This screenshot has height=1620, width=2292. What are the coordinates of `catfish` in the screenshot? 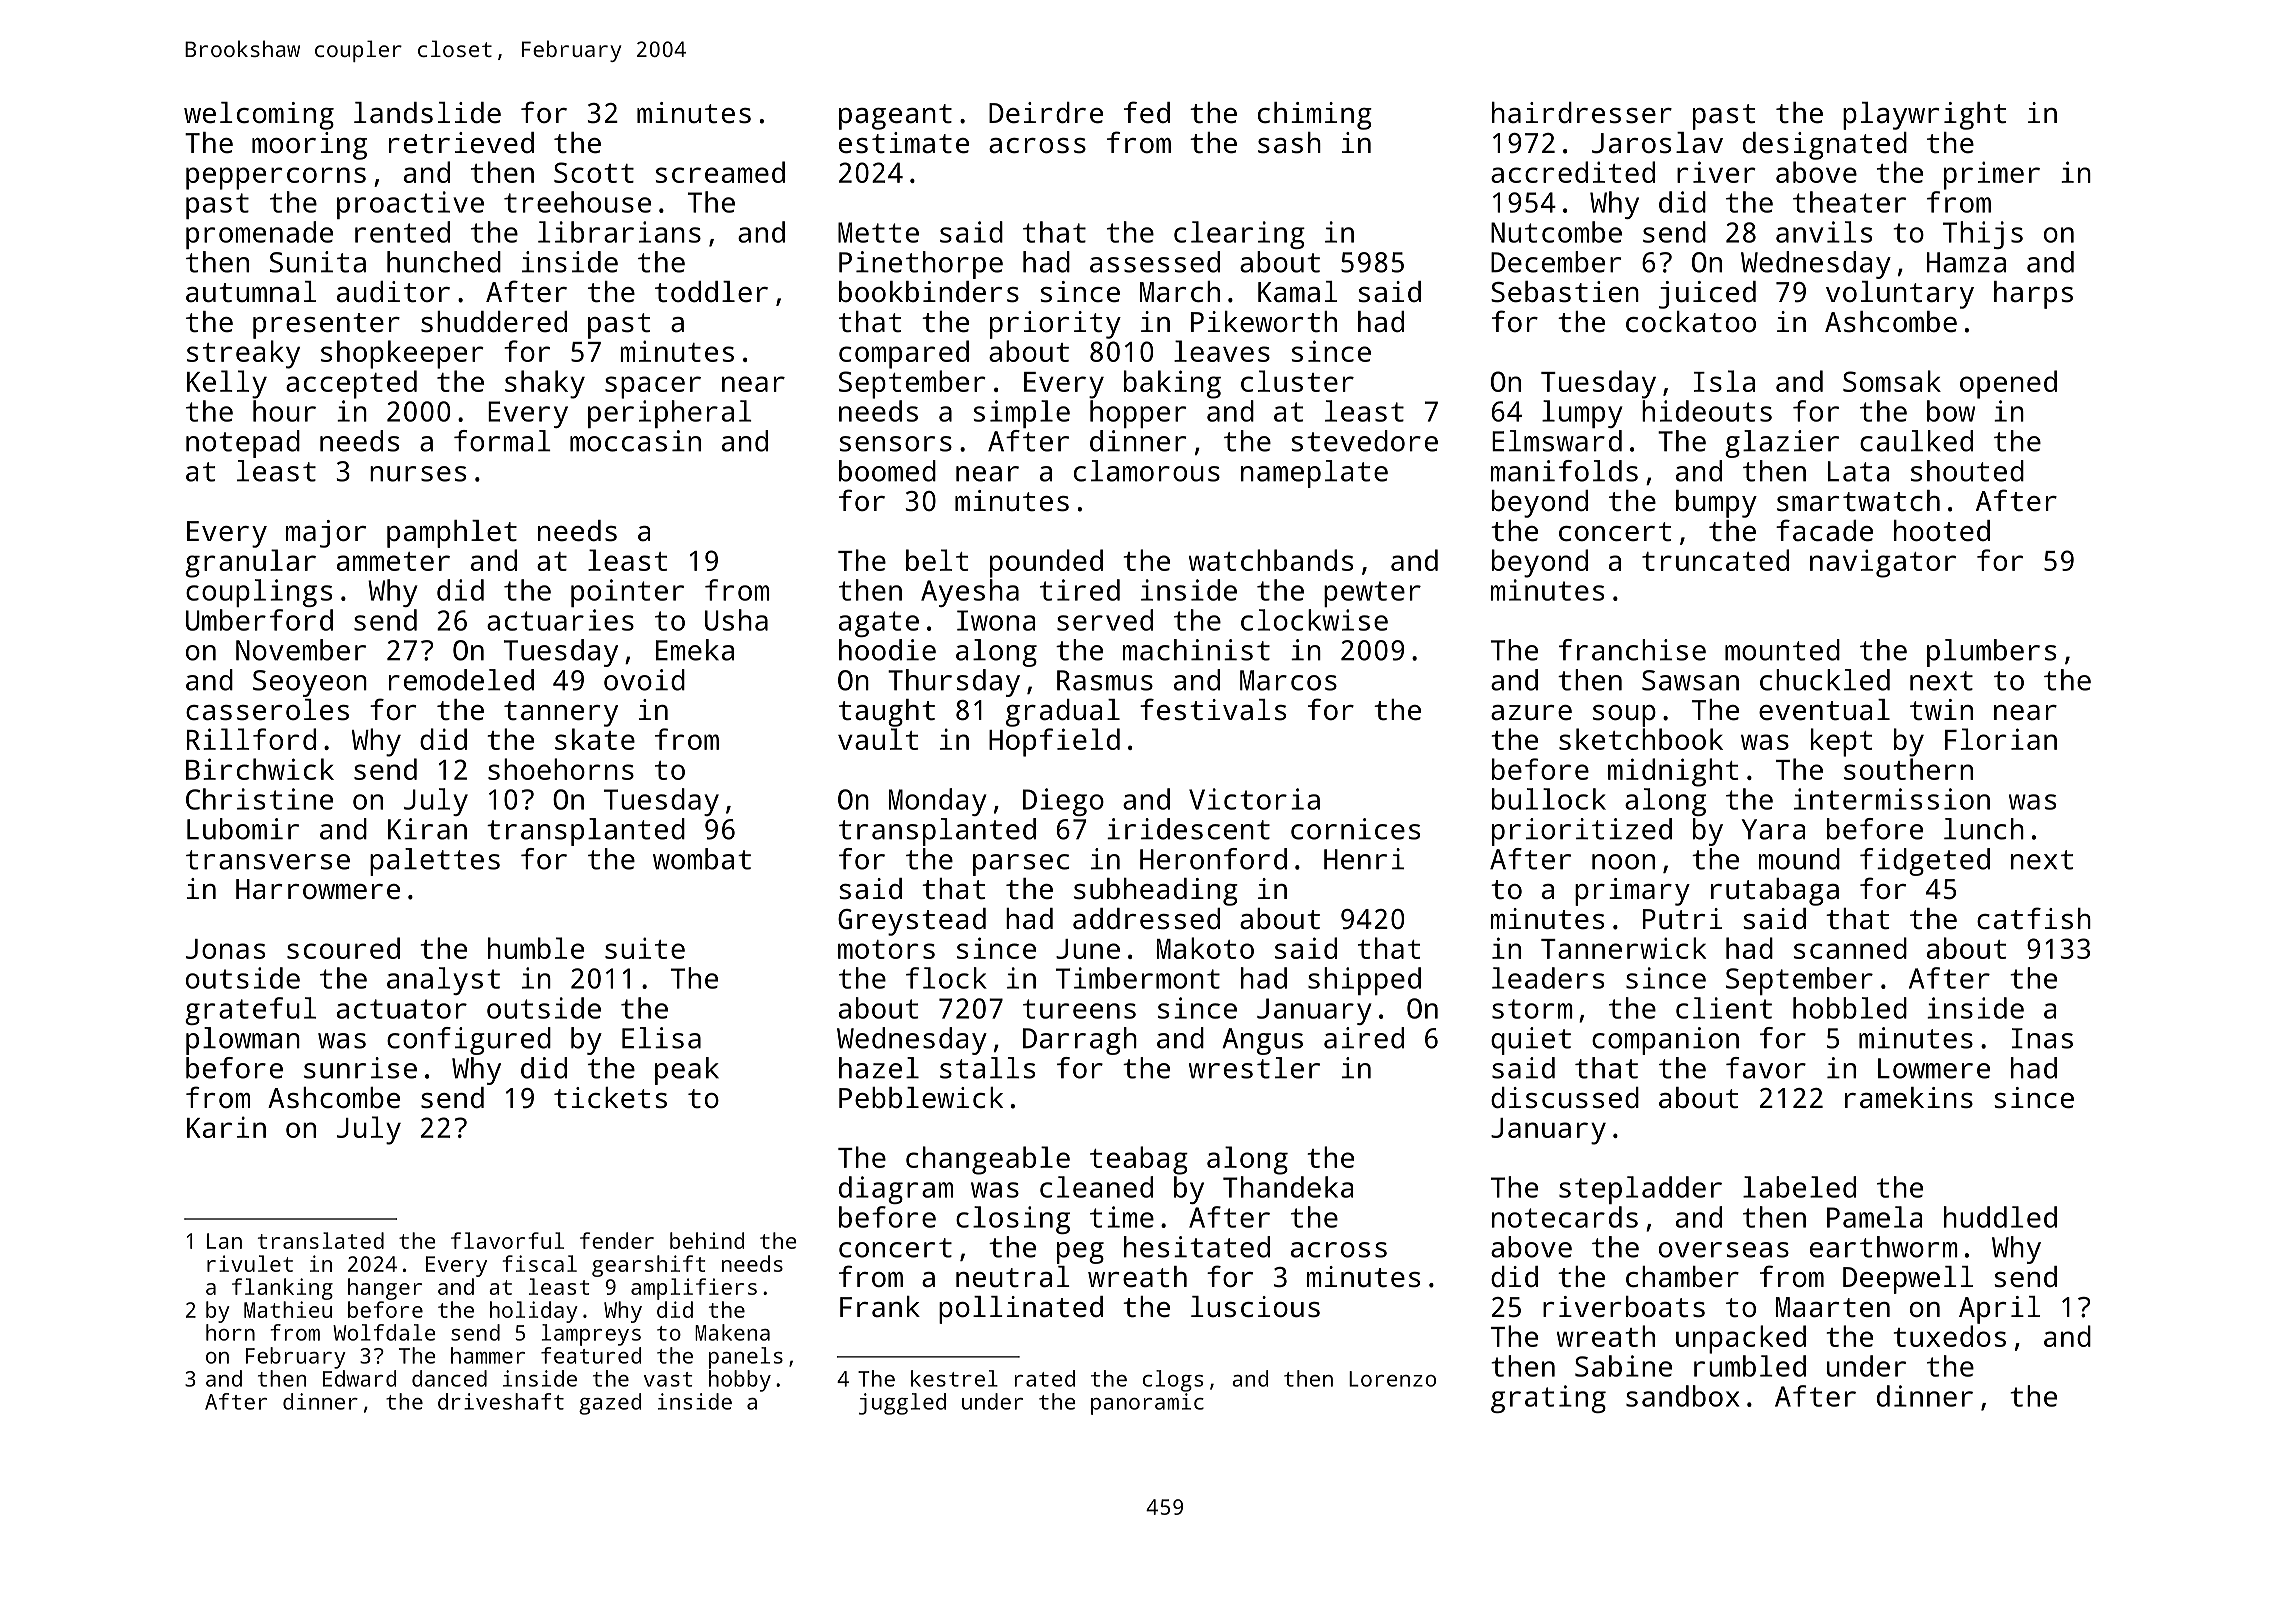 It's located at (2034, 918).
